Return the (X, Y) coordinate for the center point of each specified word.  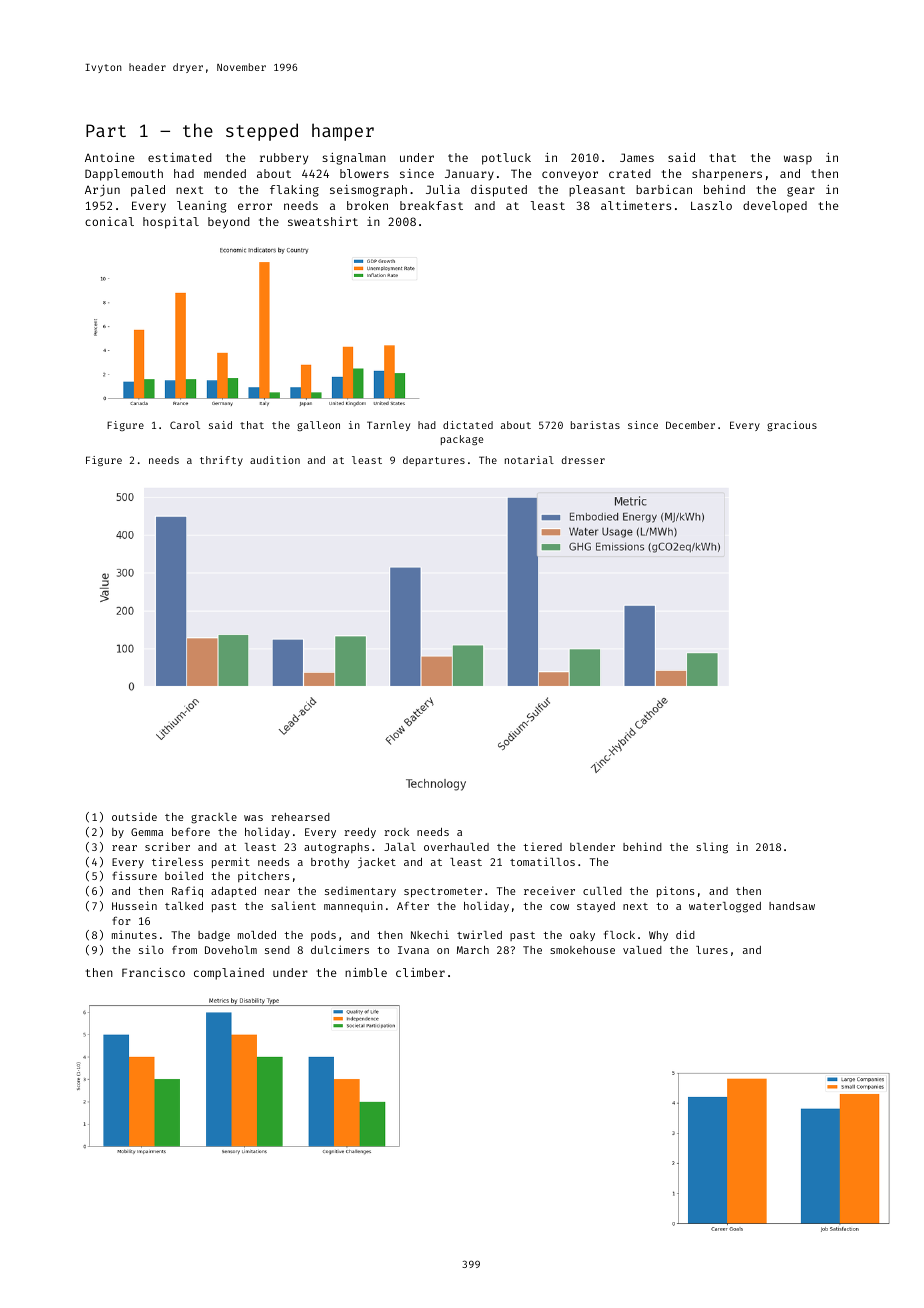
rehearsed (300, 817)
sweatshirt (323, 221)
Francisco (153, 972)
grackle (214, 818)
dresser (583, 460)
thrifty (221, 461)
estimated (180, 157)
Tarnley (388, 426)
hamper (343, 132)
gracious (792, 426)
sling (712, 848)
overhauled (456, 847)
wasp (798, 160)
